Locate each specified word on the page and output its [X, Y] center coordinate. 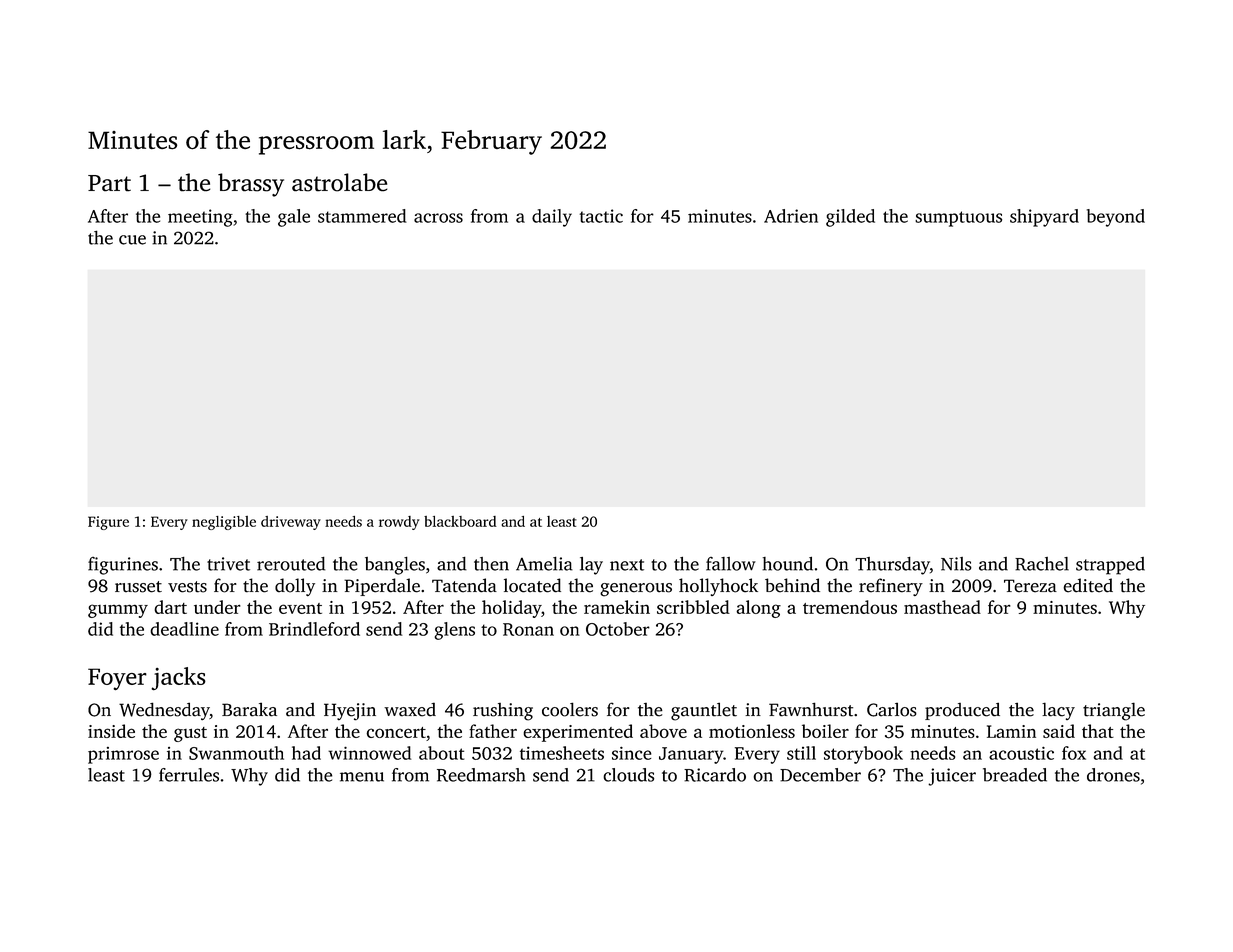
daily [552, 218]
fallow [731, 564]
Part [109, 183]
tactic [601, 216]
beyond [1116, 218]
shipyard [1044, 218]
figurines [123, 566]
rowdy [399, 523]
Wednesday [164, 711]
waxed [410, 709]
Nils [956, 564]
